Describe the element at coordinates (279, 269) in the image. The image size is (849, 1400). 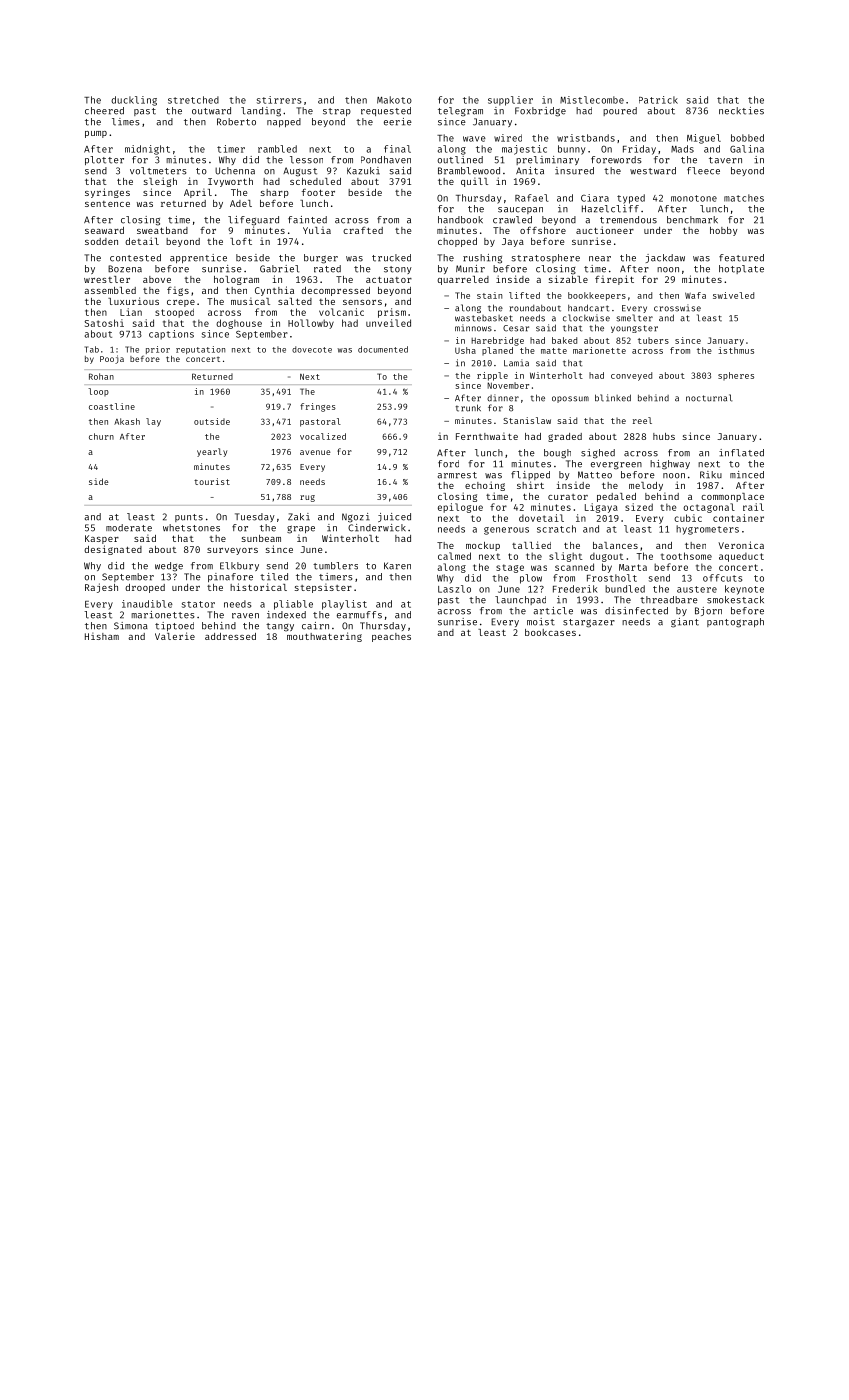
I see `Gabriel` at that location.
